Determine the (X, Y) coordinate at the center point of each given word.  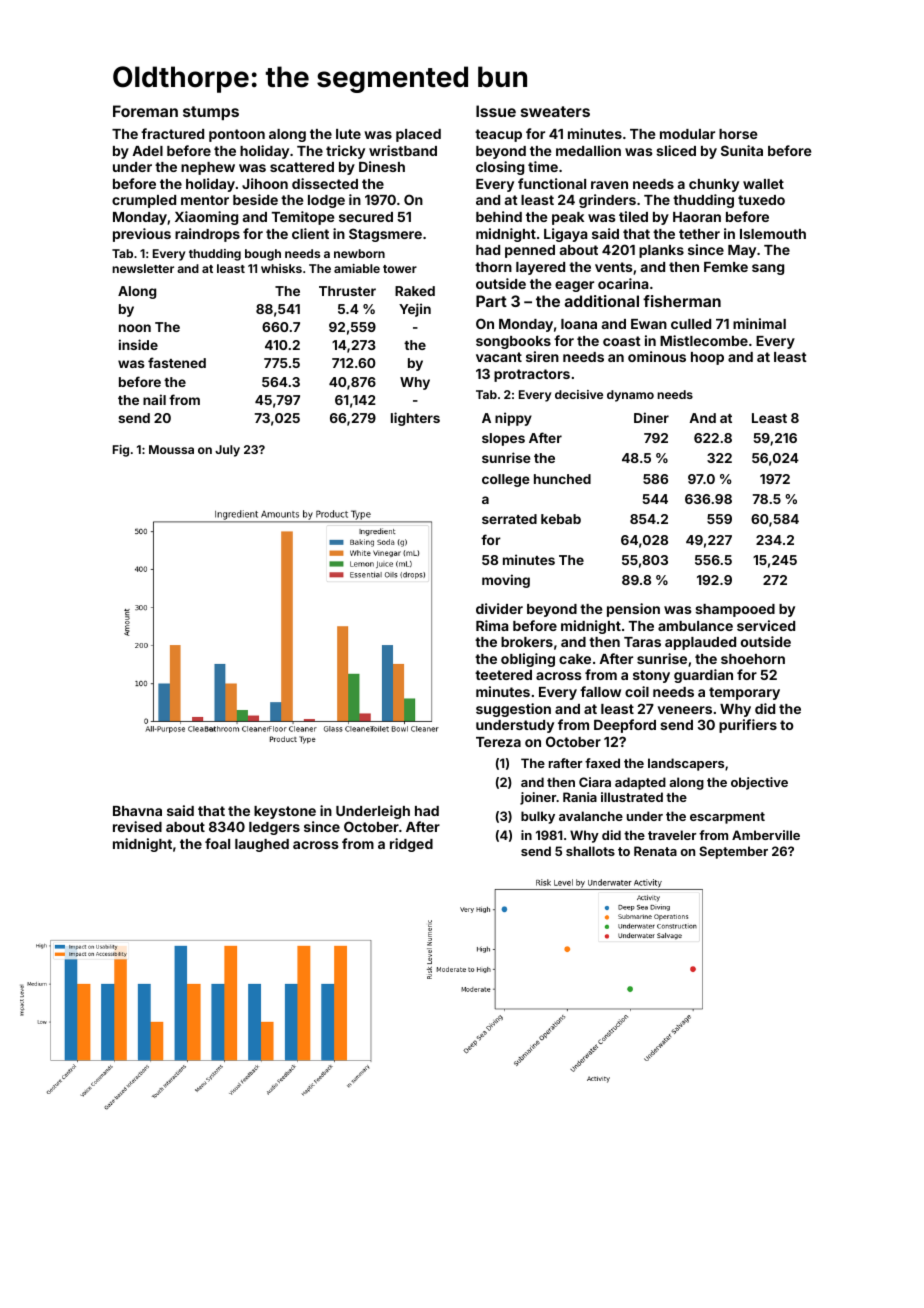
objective (759, 783)
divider (499, 608)
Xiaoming (206, 218)
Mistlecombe (704, 340)
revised (137, 826)
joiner (538, 798)
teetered (503, 675)
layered (540, 268)
